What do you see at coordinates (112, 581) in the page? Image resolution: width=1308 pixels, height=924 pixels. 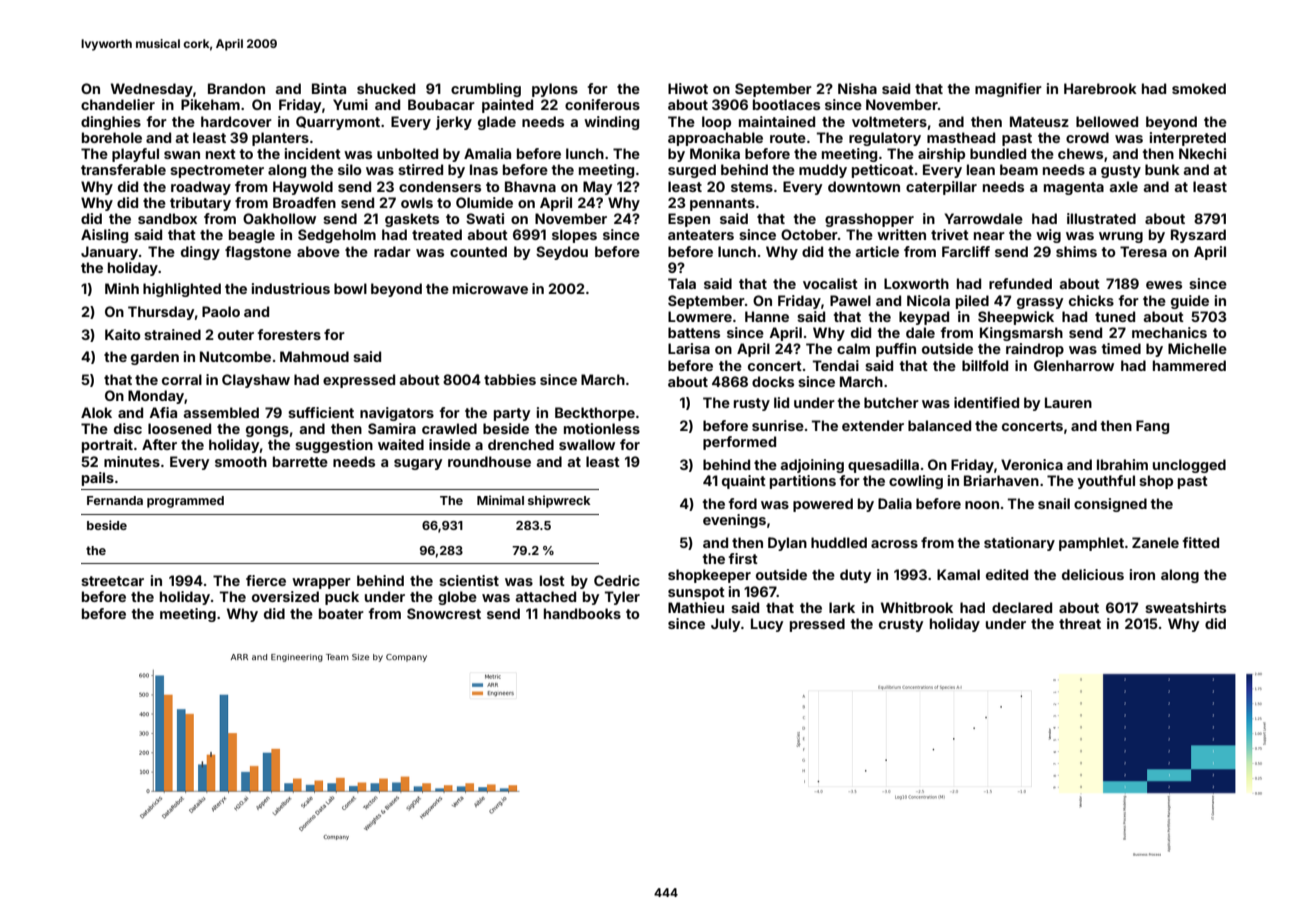 I see `streetcar` at bounding box center [112, 581].
